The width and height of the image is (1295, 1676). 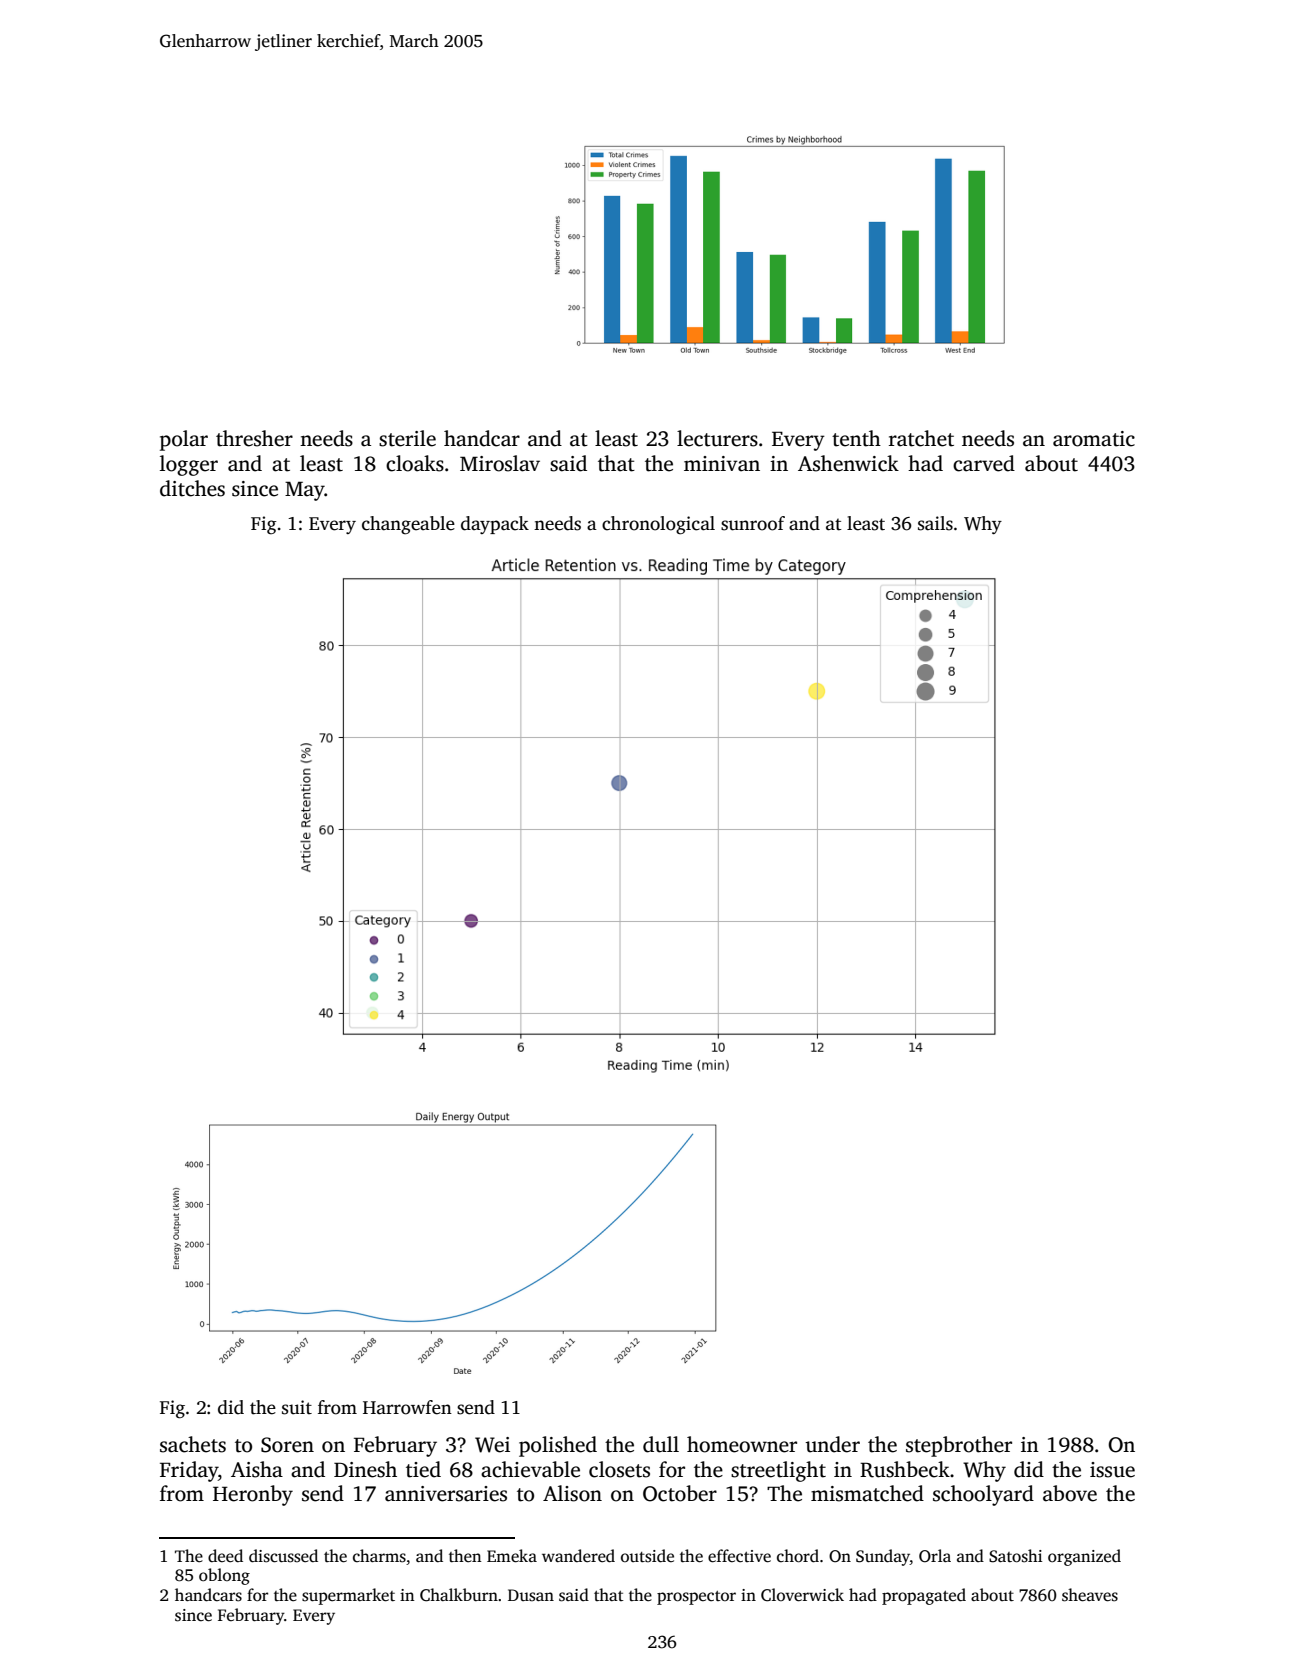 I want to click on sunroof, so click(x=753, y=523).
